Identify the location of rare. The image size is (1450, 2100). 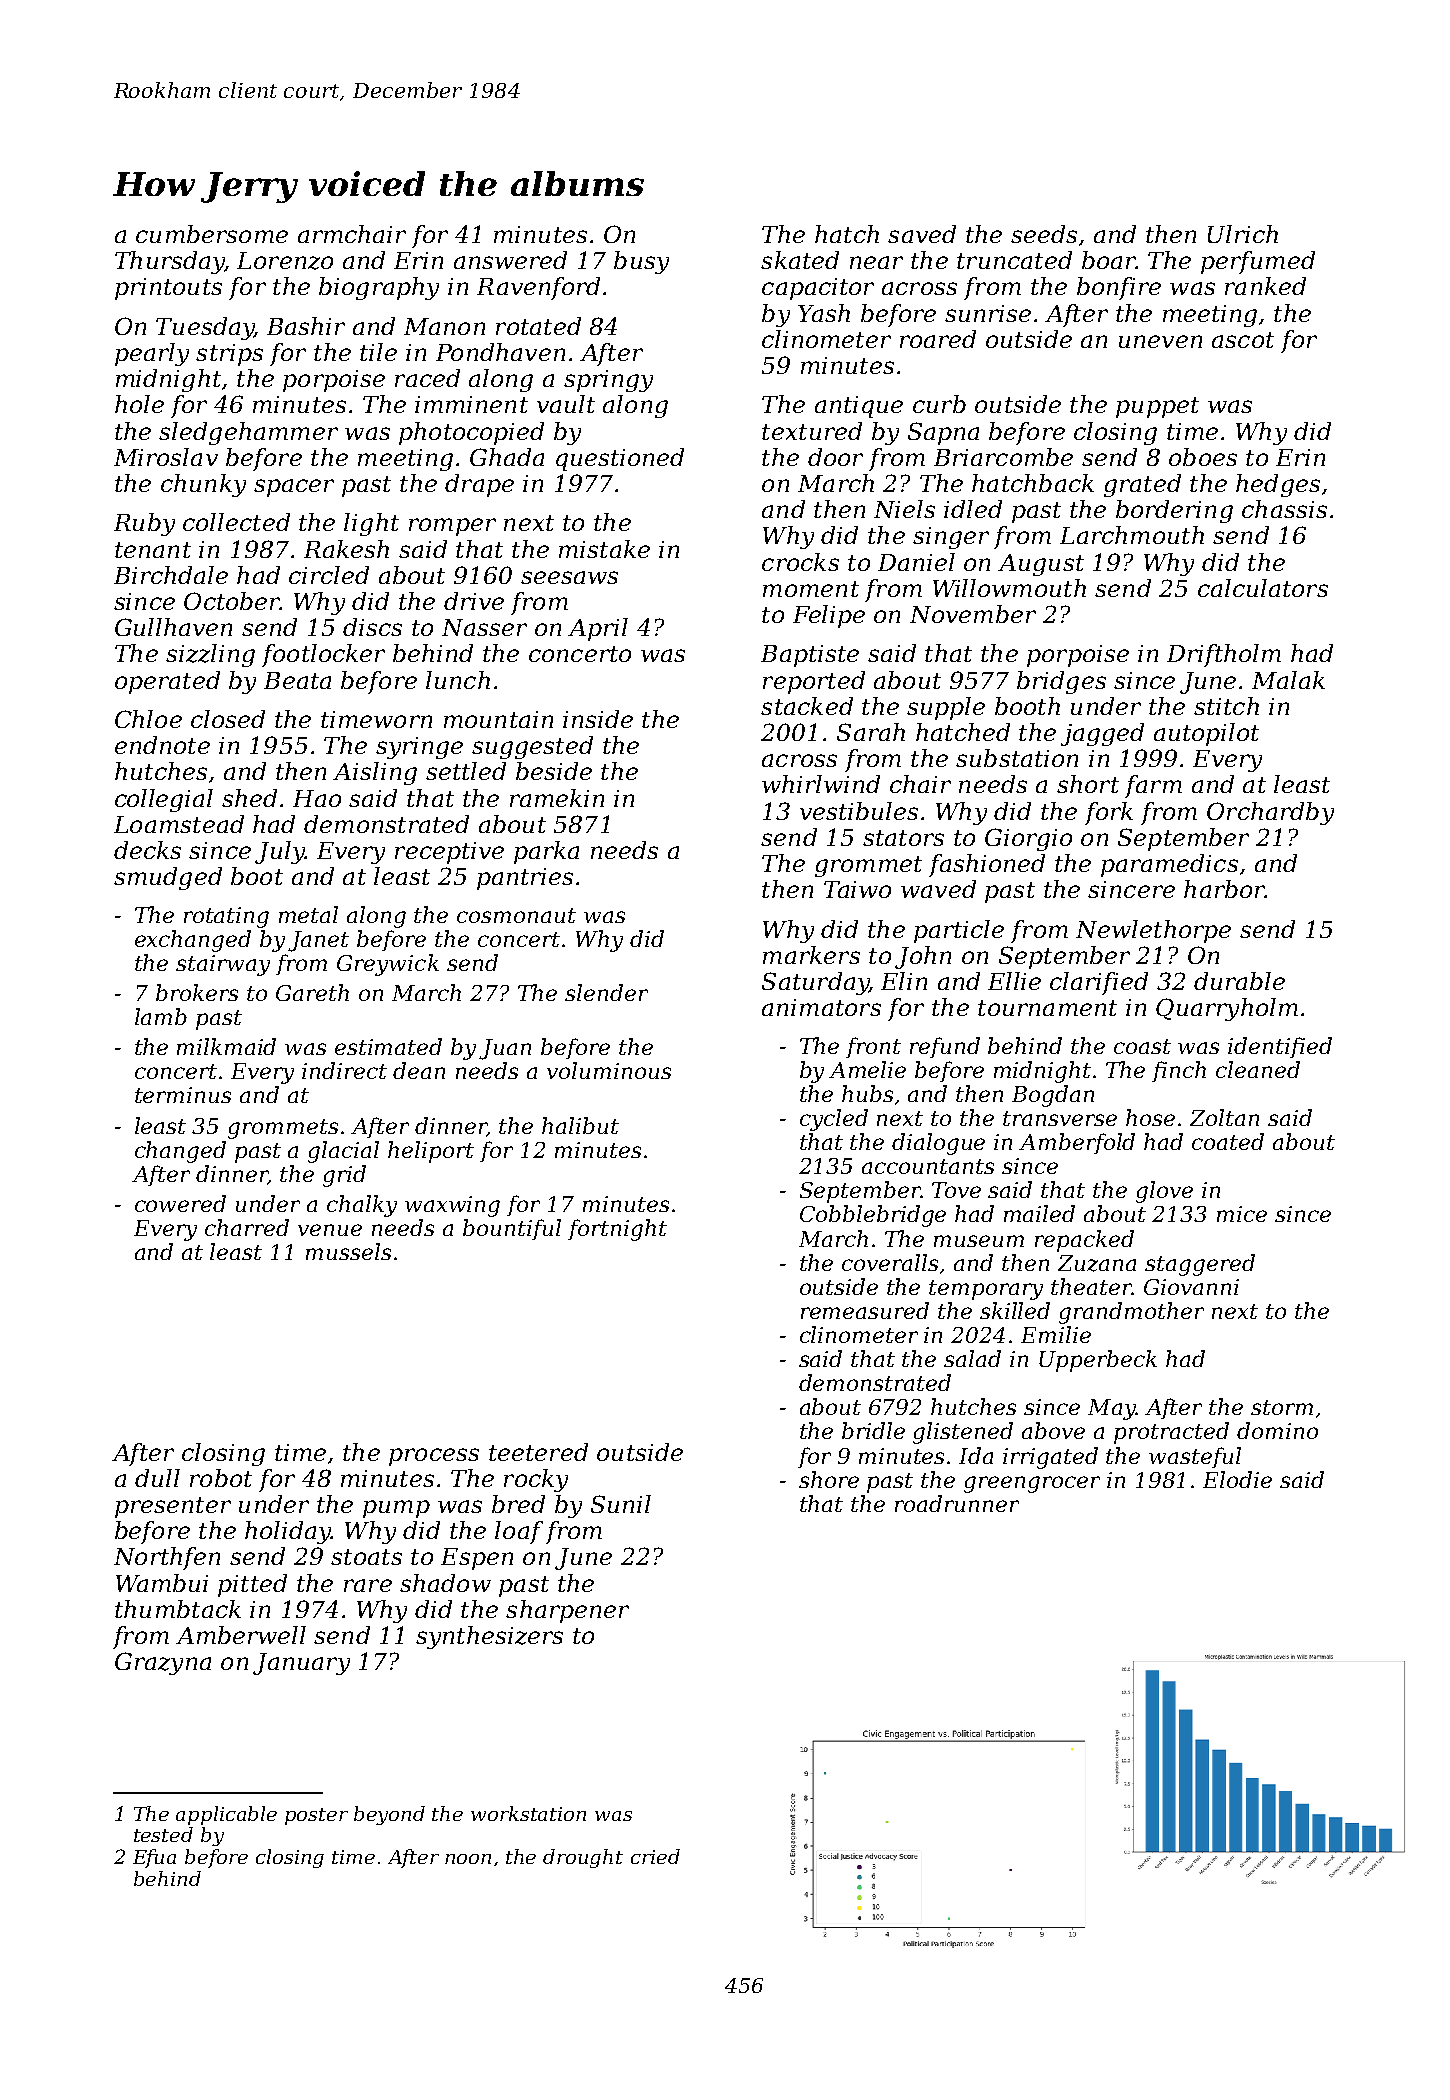
(368, 1585).
